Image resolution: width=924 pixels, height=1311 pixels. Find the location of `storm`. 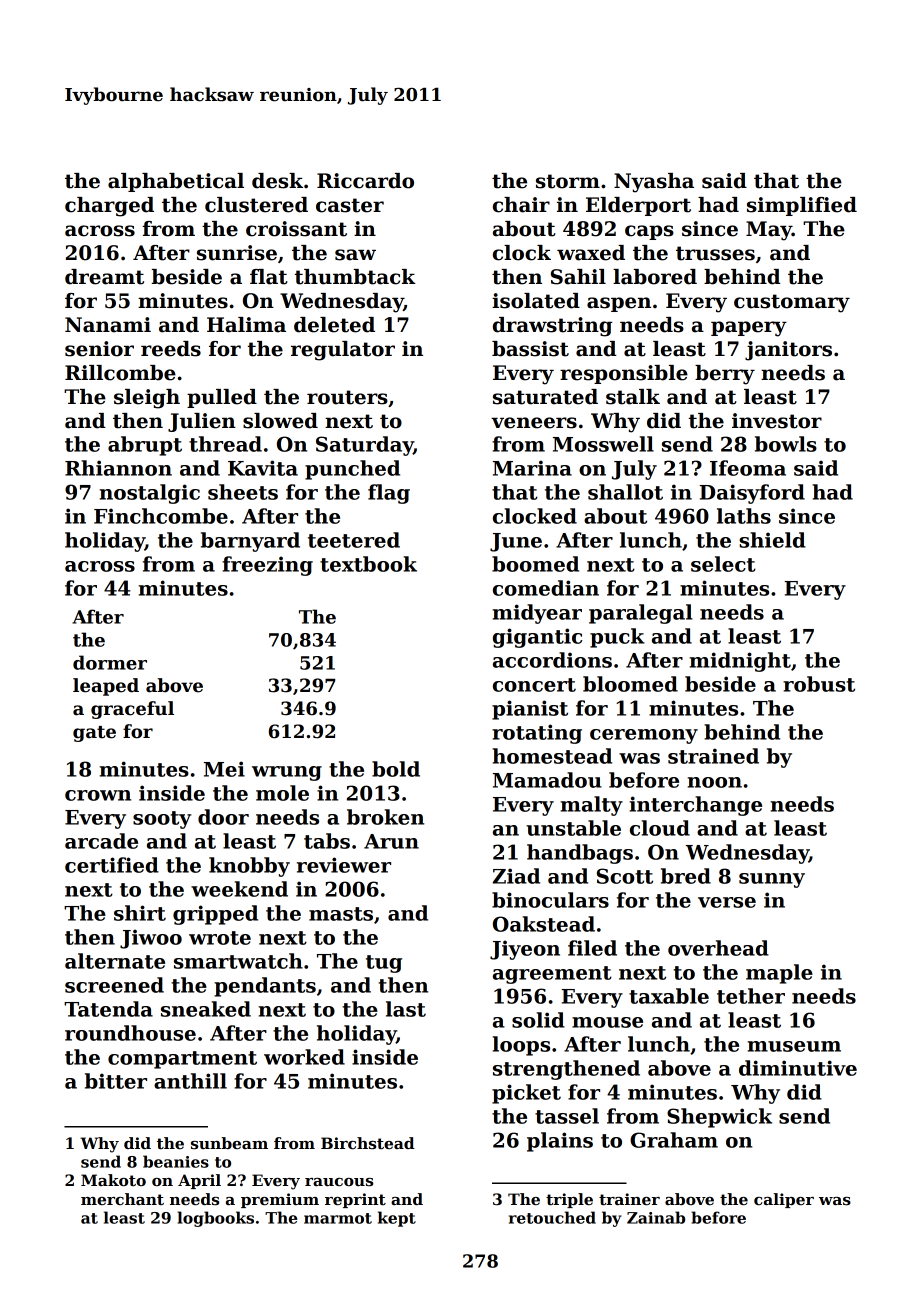

storm is located at coordinates (568, 181).
